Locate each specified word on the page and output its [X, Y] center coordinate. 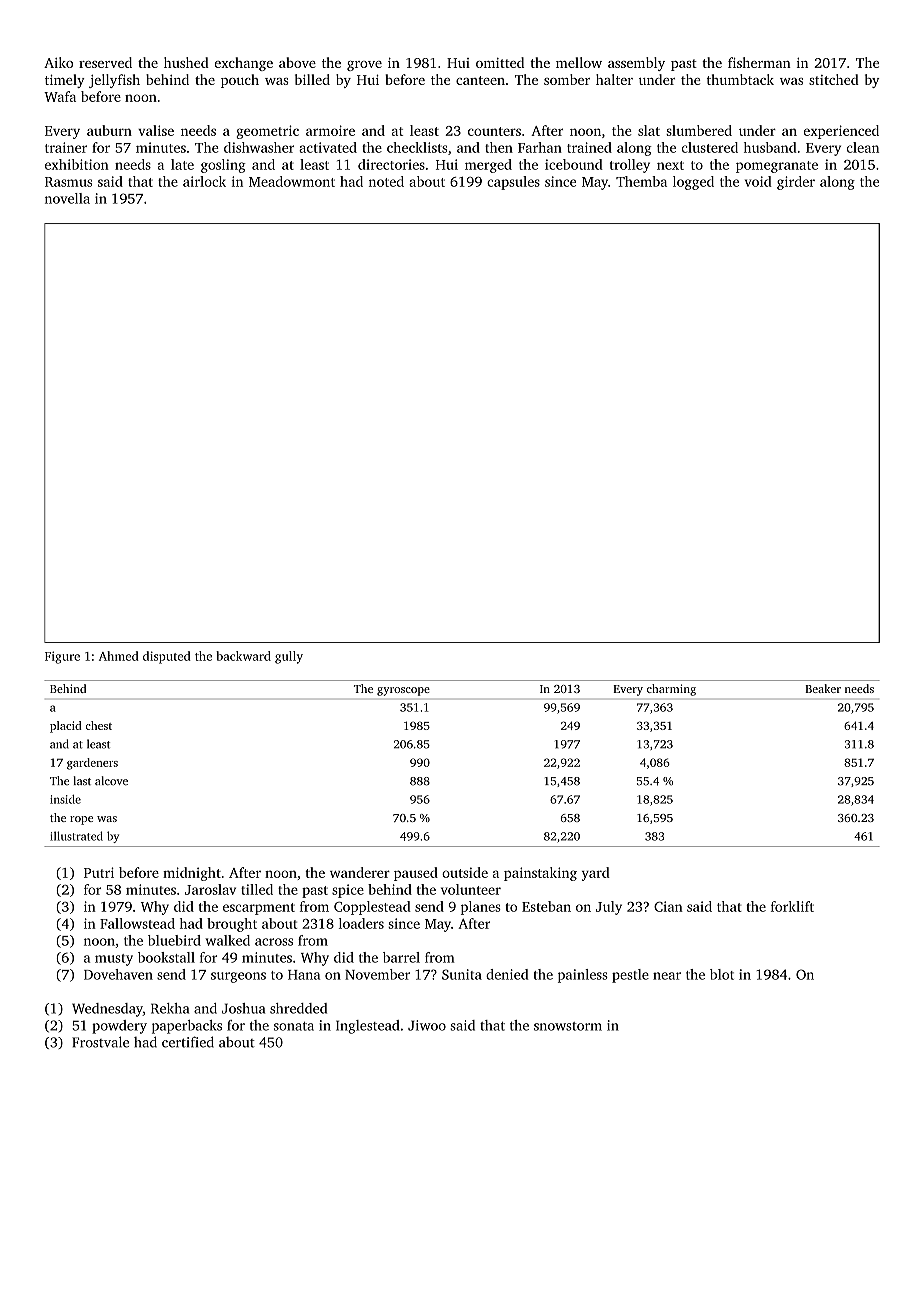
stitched [834, 79]
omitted [500, 62]
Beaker [823, 688]
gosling [223, 166]
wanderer [360, 872]
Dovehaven [118, 974]
